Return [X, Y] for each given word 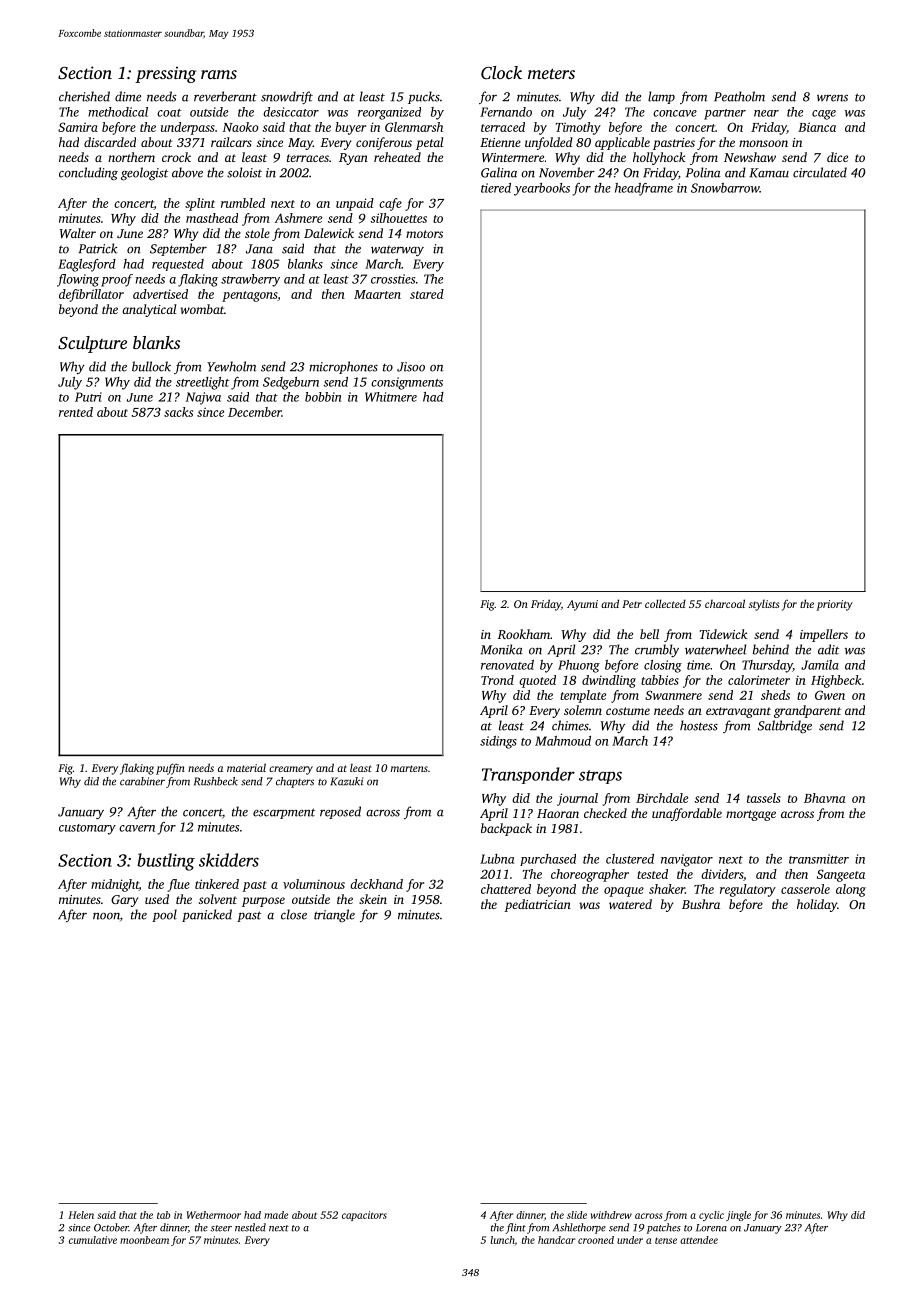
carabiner [142, 781]
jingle [738, 1216]
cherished [84, 96]
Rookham [524, 634]
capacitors [364, 1216]
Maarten [377, 294]
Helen [81, 1215]
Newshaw [750, 157]
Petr [632, 604]
